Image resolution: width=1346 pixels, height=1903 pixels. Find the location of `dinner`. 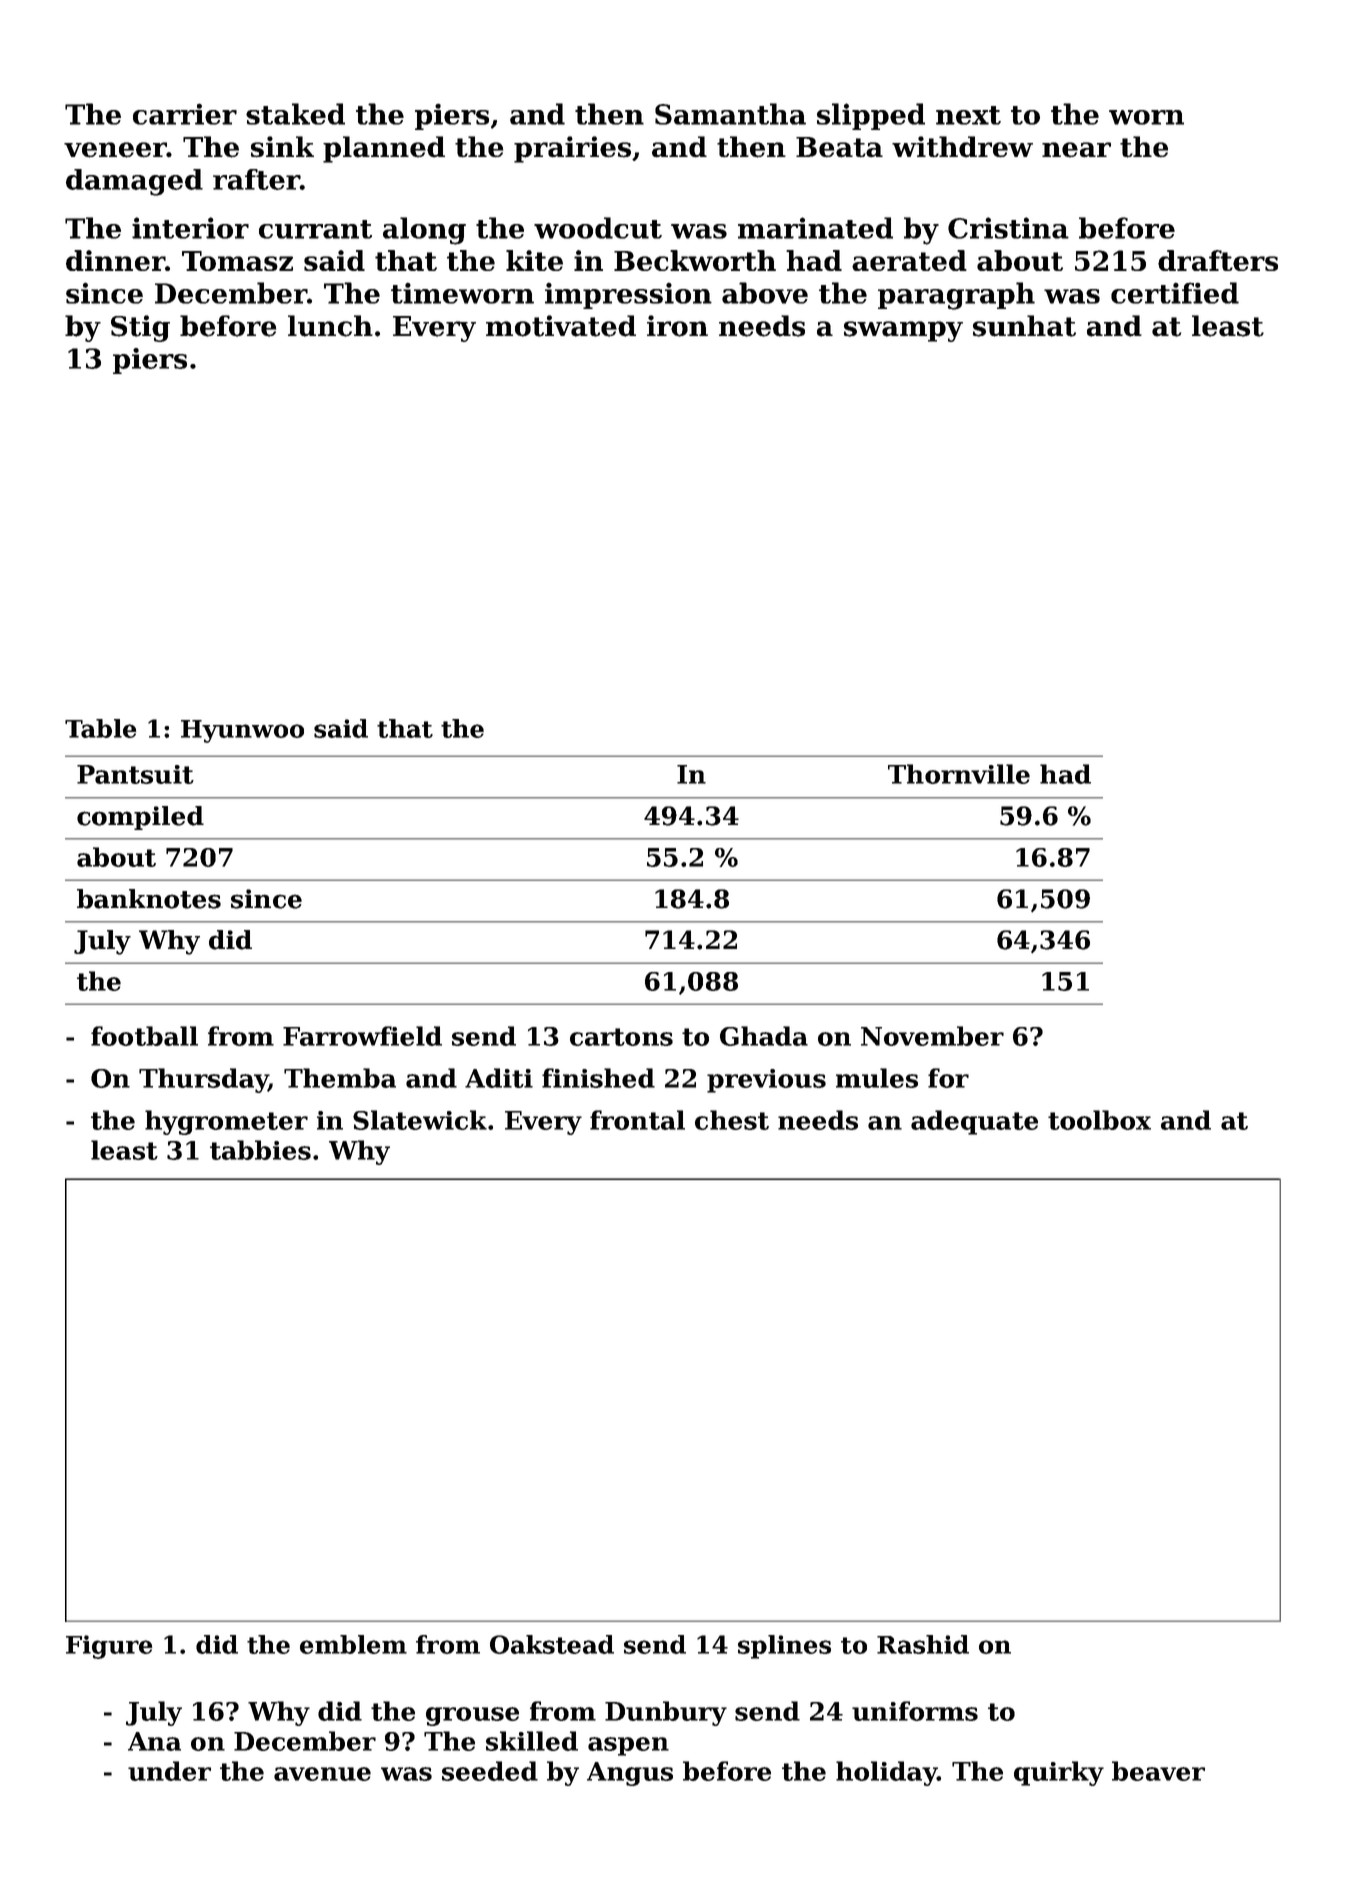

dinner is located at coordinates (115, 260).
